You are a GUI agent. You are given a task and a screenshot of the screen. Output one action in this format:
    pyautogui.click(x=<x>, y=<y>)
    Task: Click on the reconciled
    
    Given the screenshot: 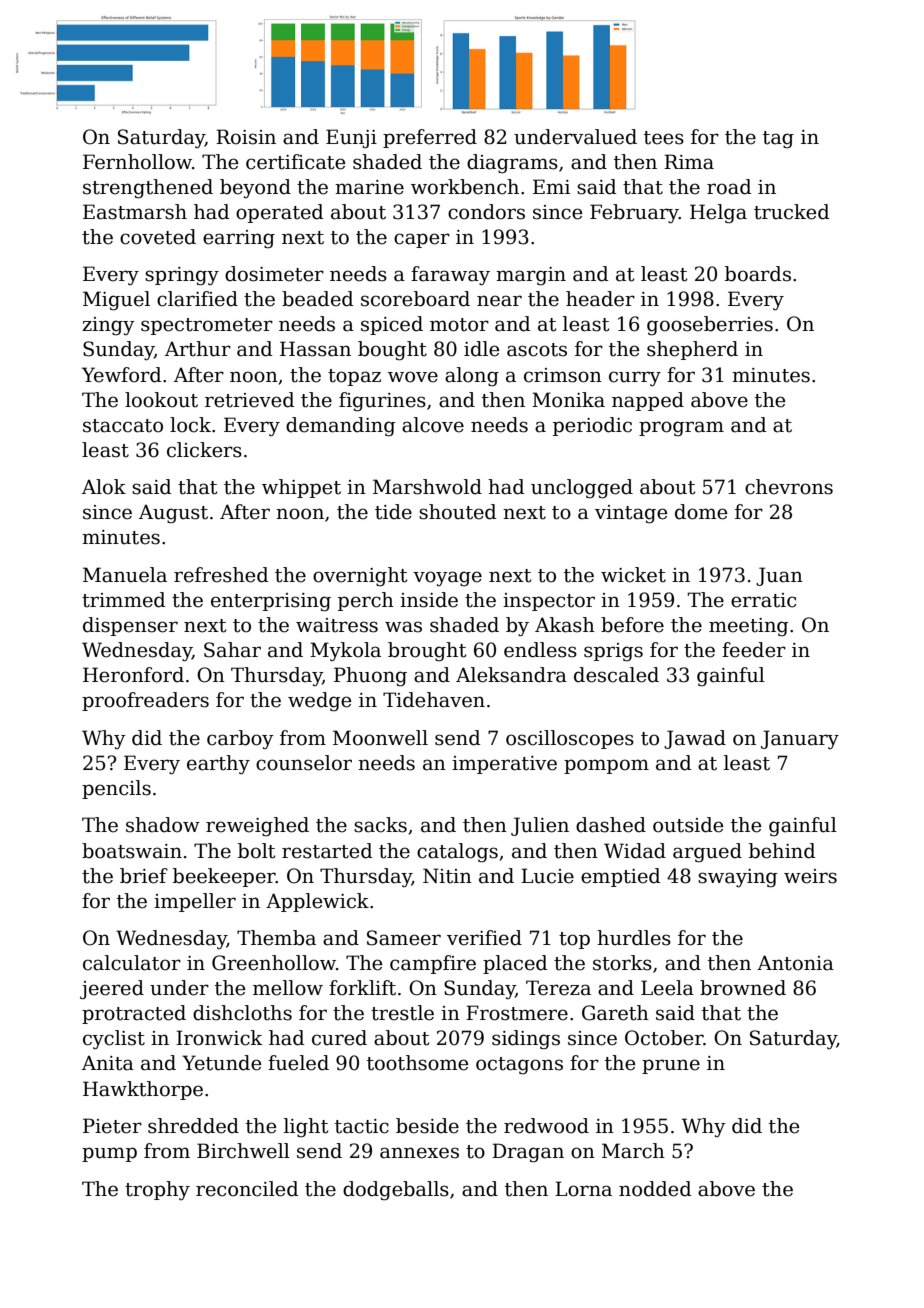 What is the action you would take?
    pyautogui.click(x=247, y=1189)
